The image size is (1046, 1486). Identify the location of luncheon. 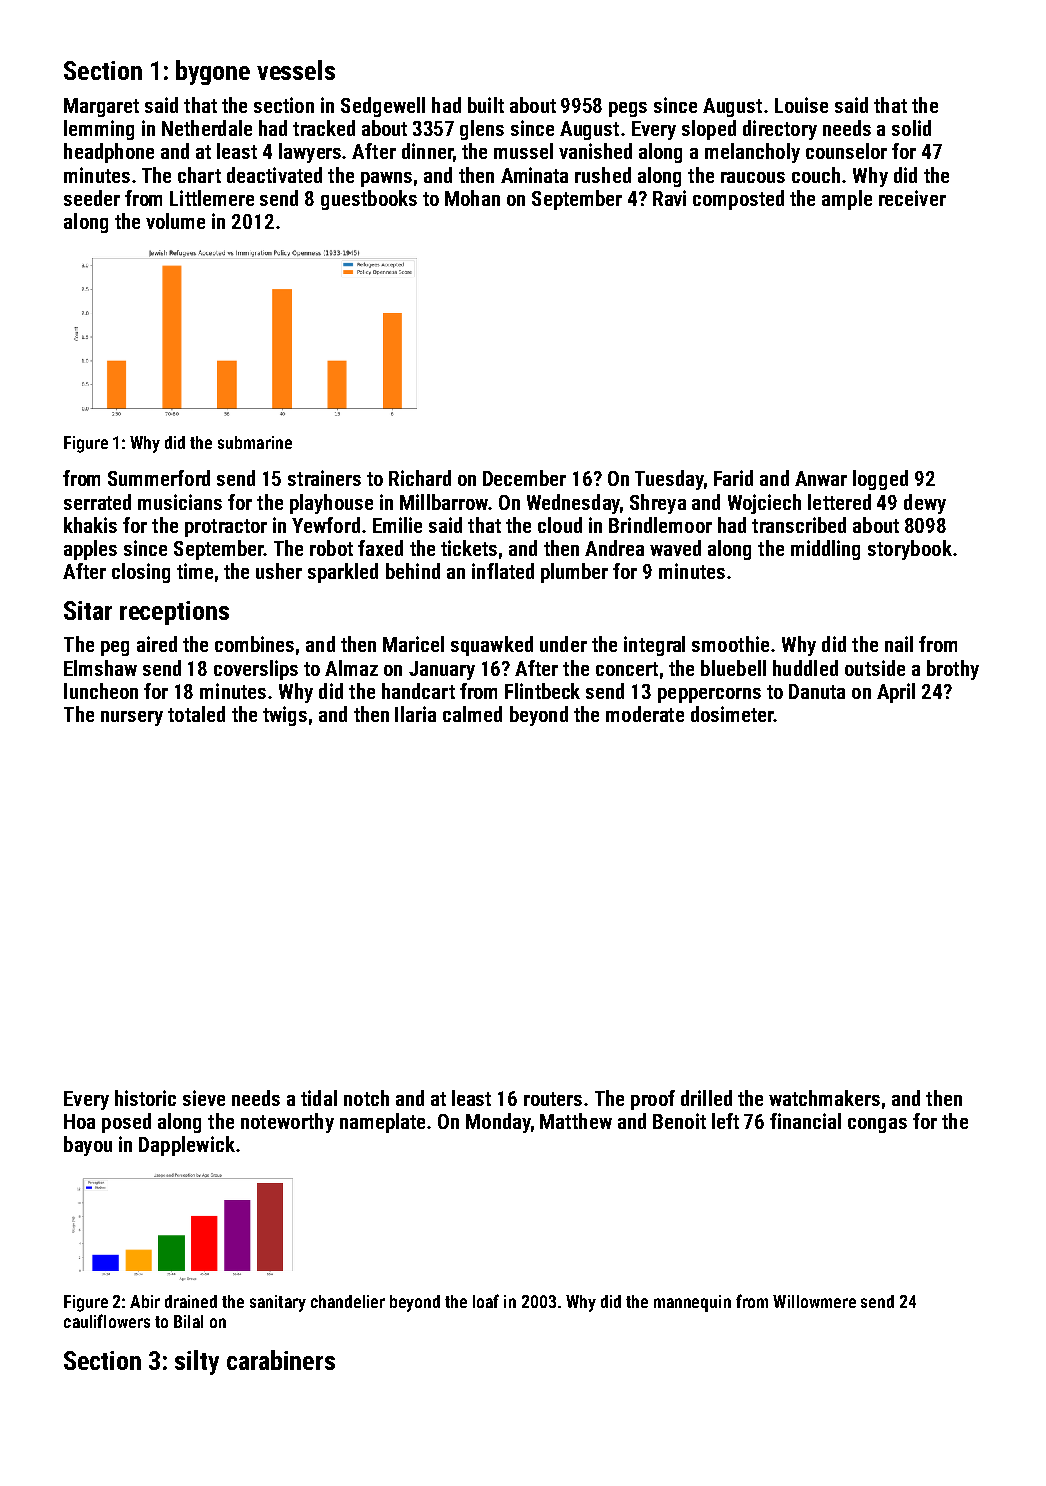
(101, 691).
